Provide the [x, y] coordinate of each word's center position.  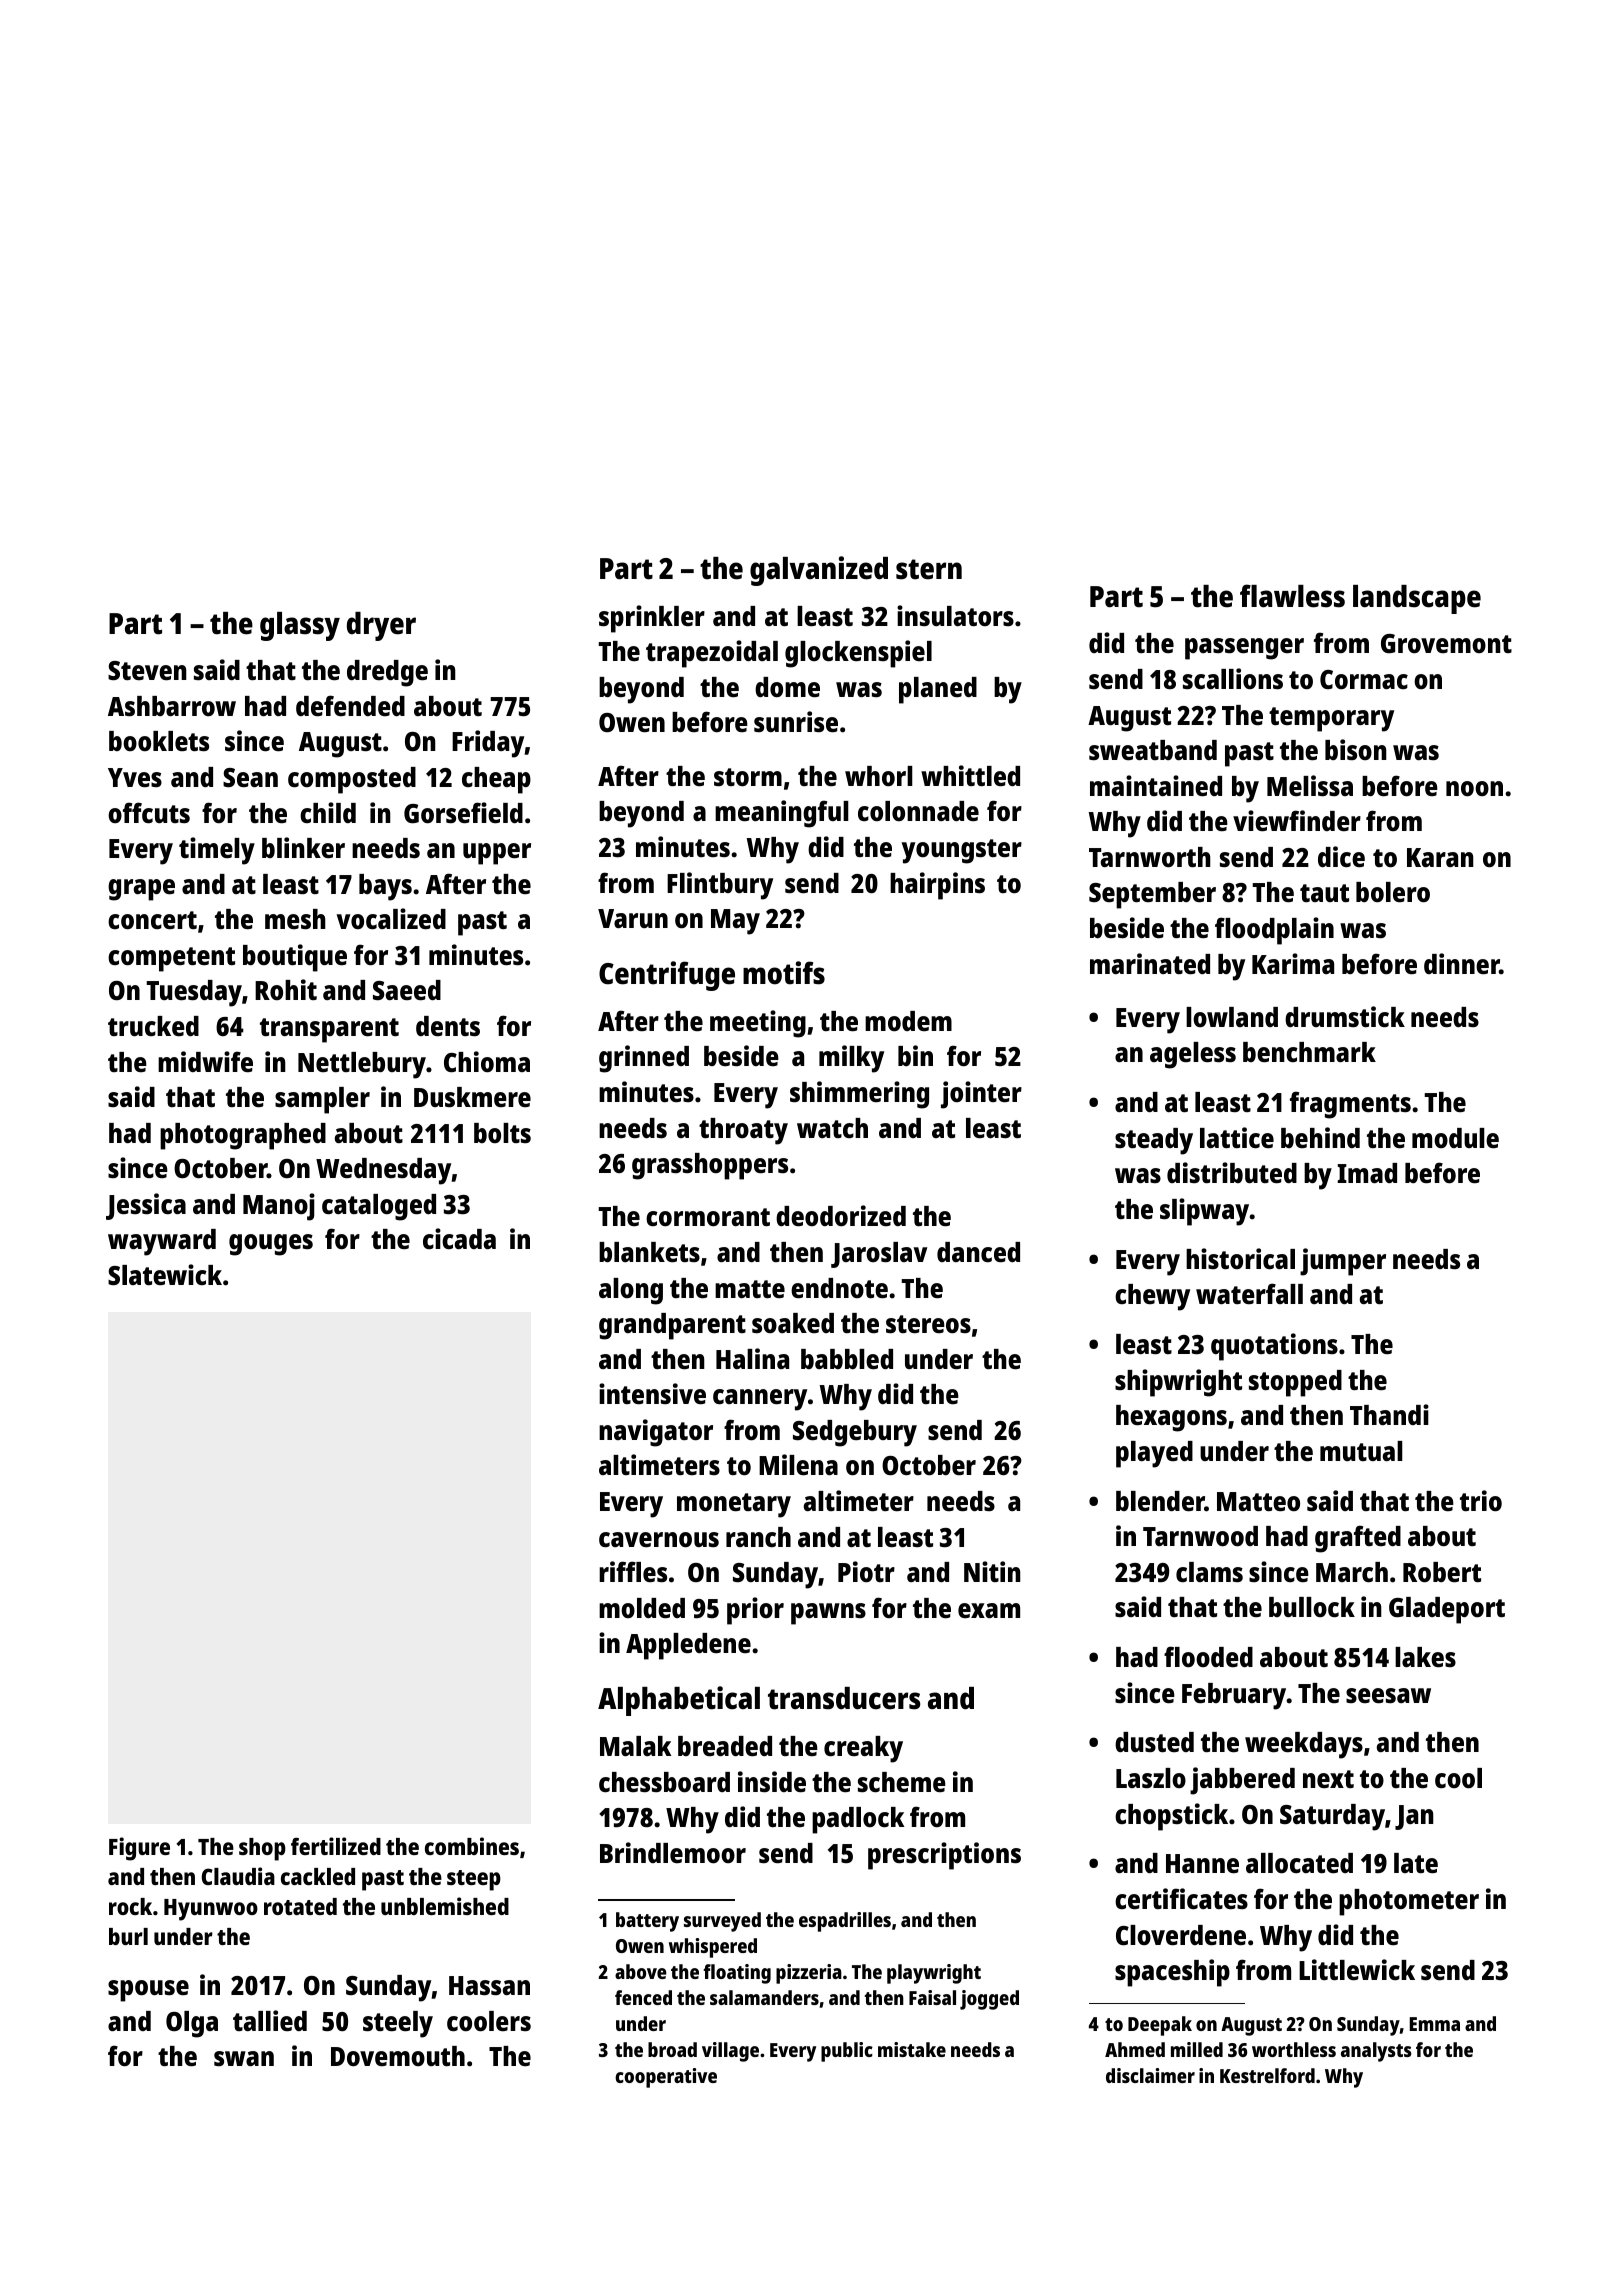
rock [130, 1906]
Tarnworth [1150, 857]
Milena [798, 1465]
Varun [633, 918]
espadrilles [845, 1922]
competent [171, 959]
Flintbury [720, 886]
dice [1341, 857]
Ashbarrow [172, 706]
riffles [633, 1571]
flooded [1208, 1656]
